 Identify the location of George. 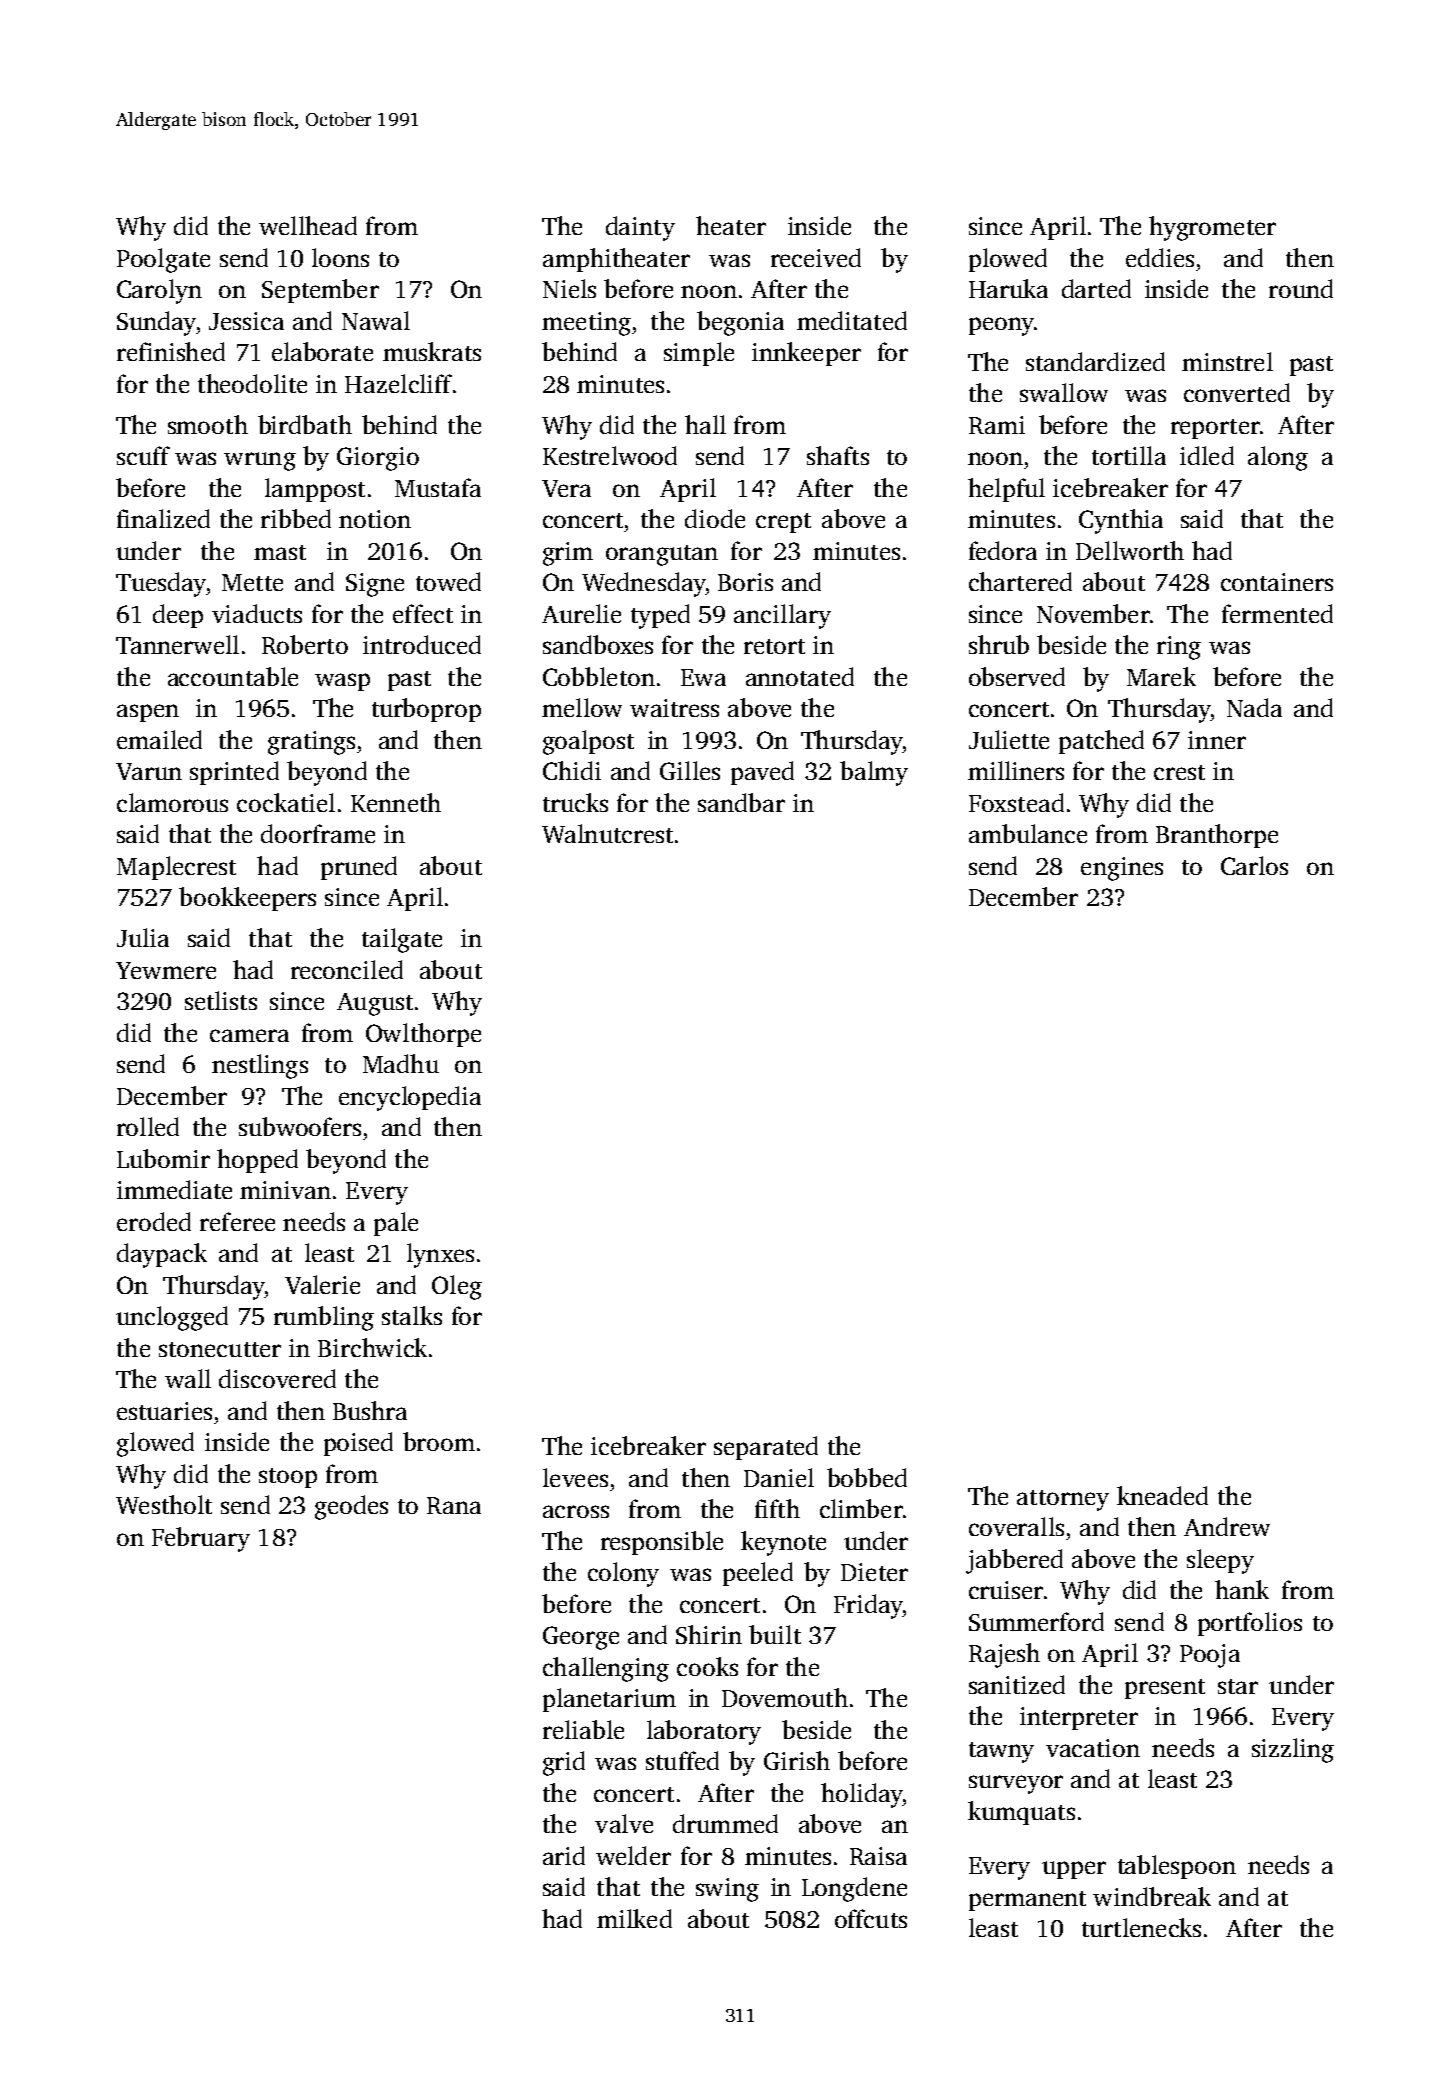
(581, 1638).
